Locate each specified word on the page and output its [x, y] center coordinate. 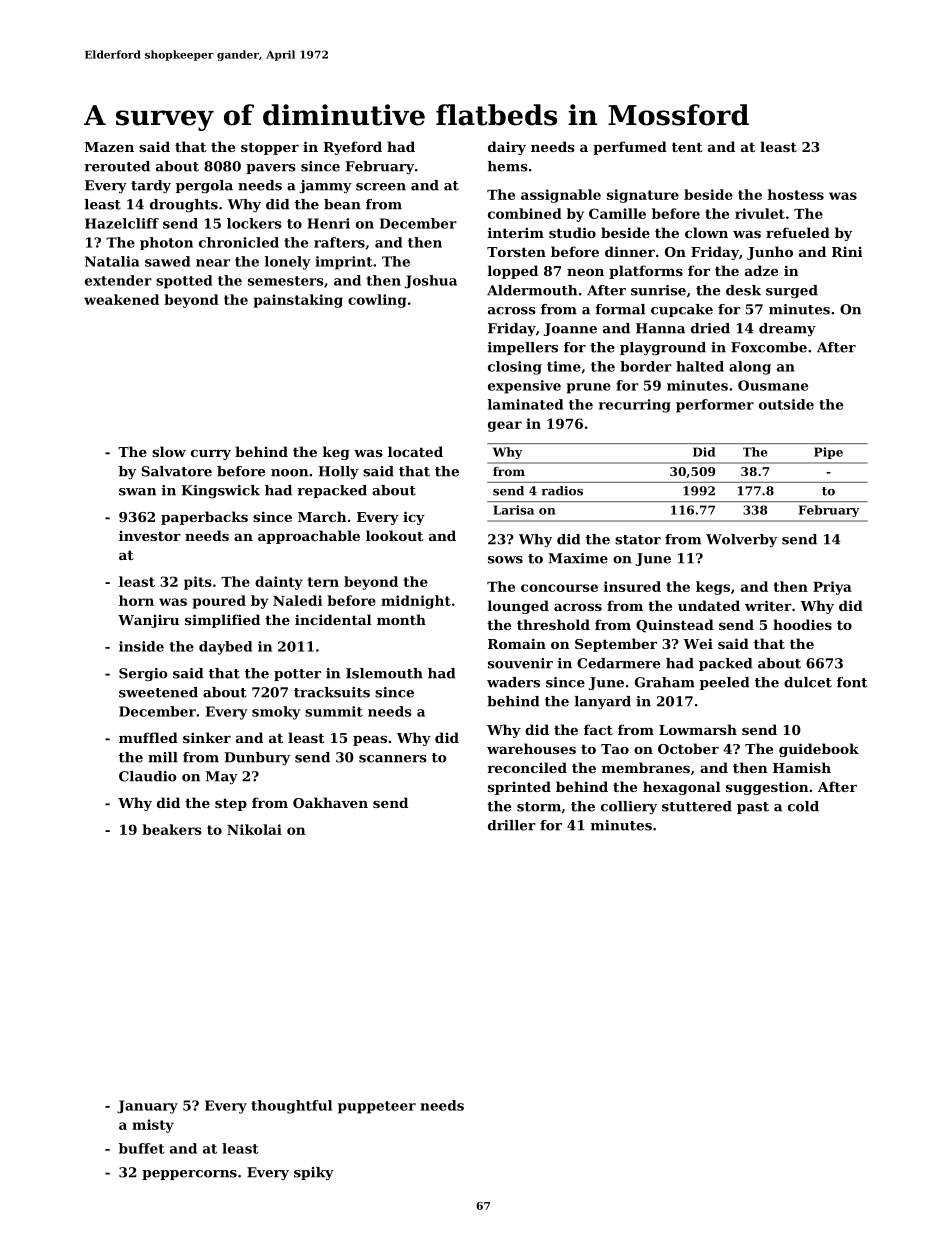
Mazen [109, 147]
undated [709, 605]
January [147, 1107]
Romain [517, 643]
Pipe [828, 453]
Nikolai [254, 829]
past [753, 808]
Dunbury [257, 758]
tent [687, 147]
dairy [507, 148]
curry [211, 455]
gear [505, 426]
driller [512, 825]
